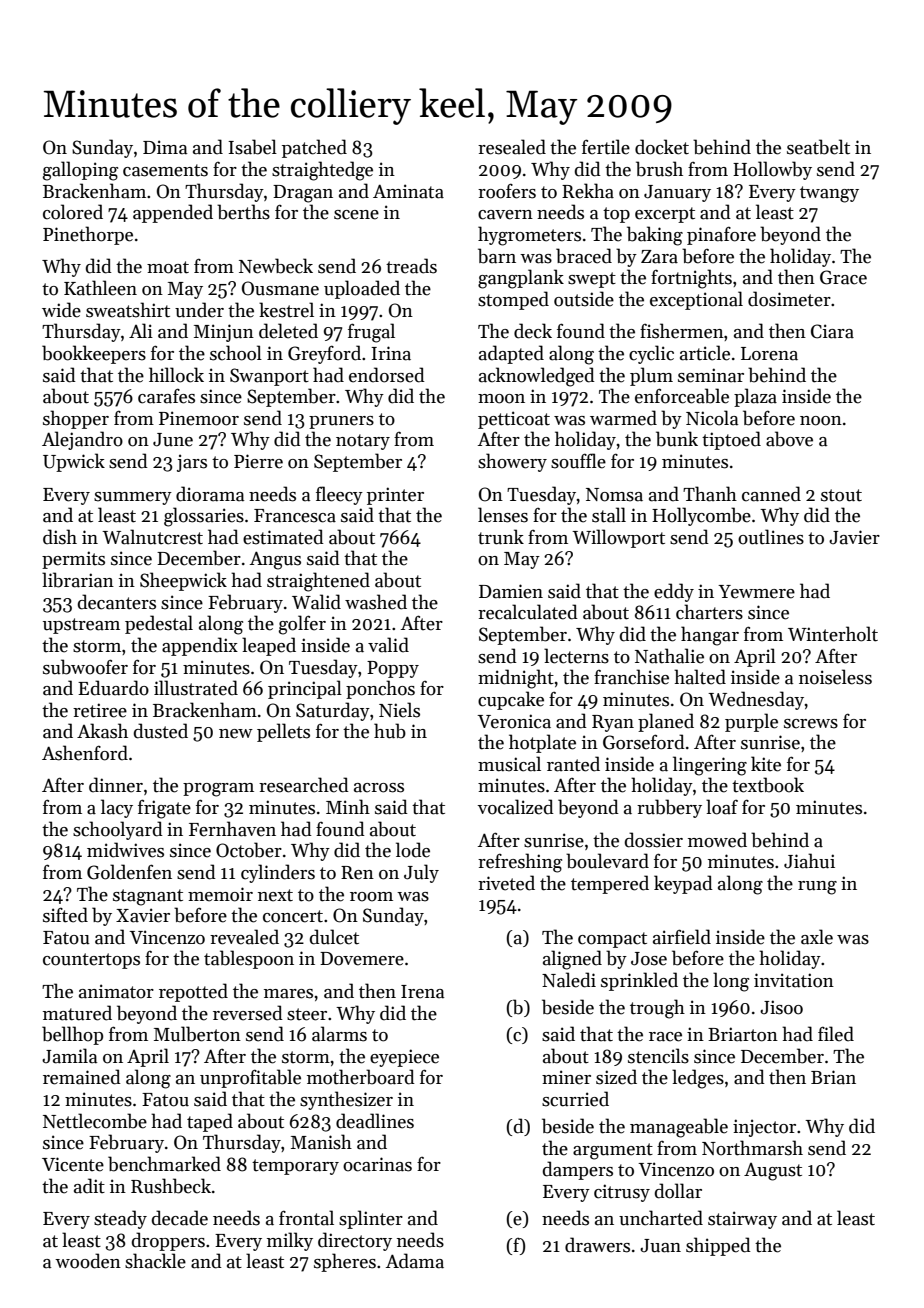 This image has height=1308, width=924. I want to click on drawers, so click(597, 1245).
